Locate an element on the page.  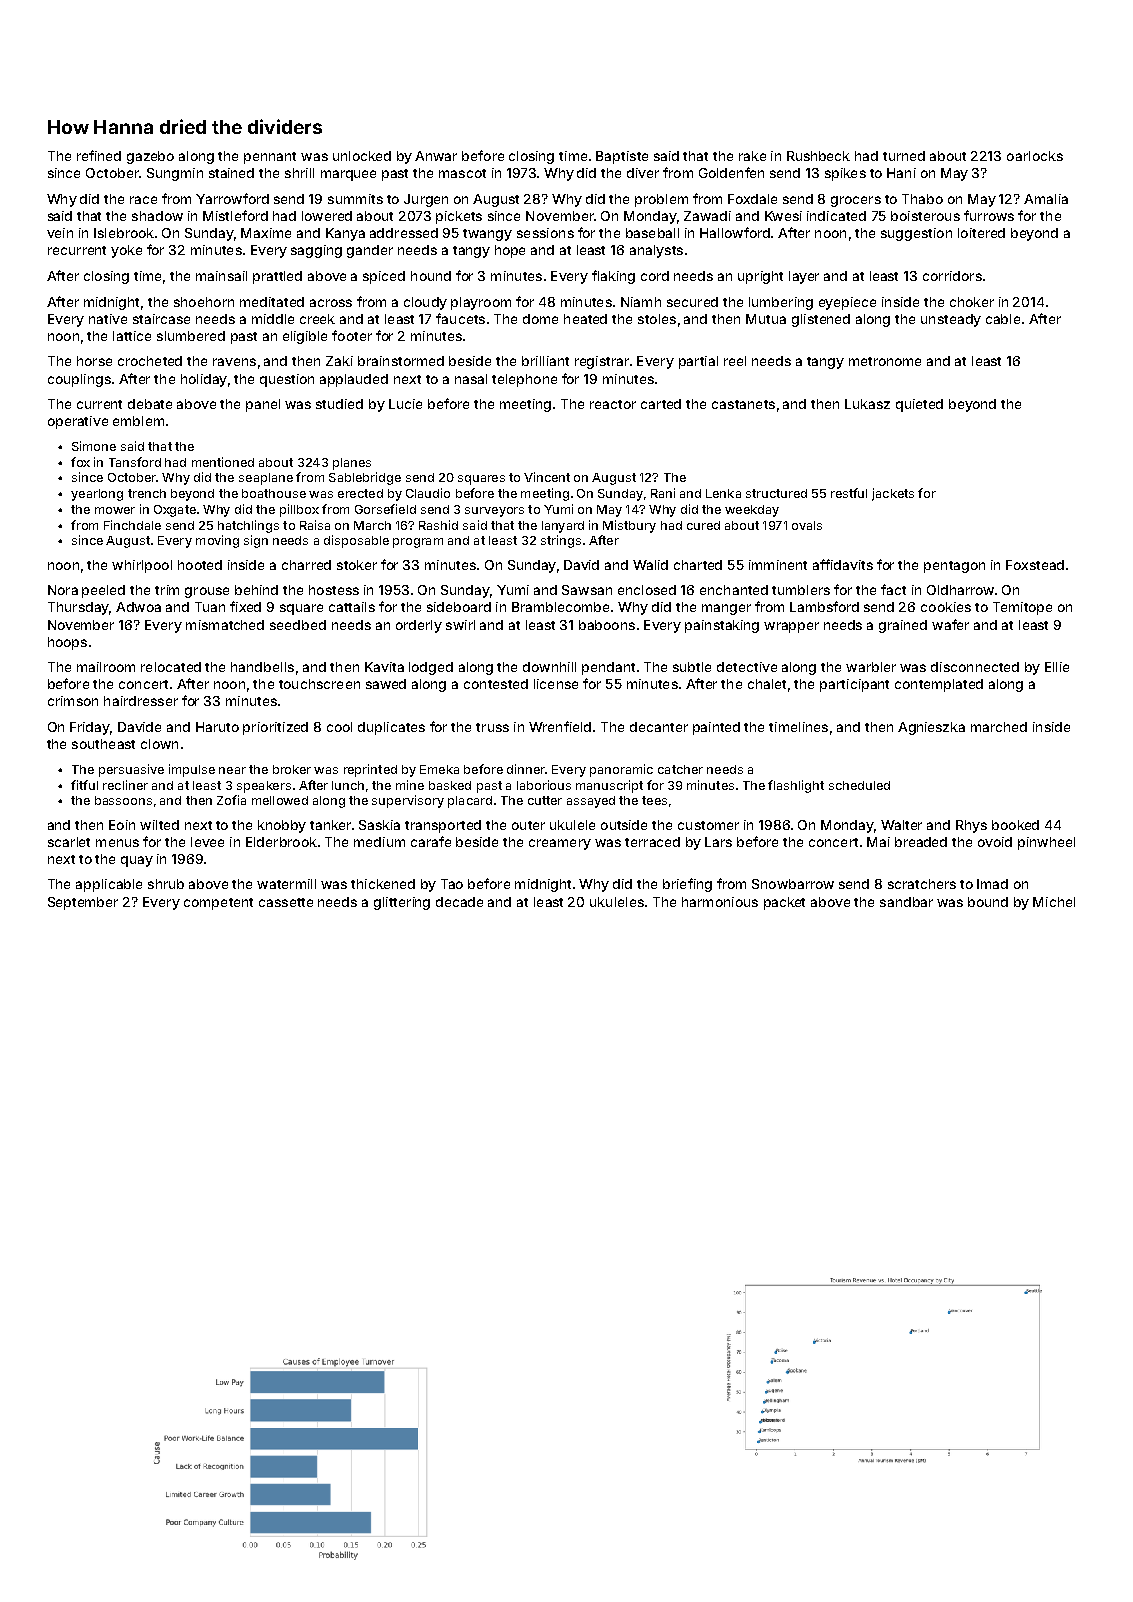
decade is located at coordinates (459, 902).
